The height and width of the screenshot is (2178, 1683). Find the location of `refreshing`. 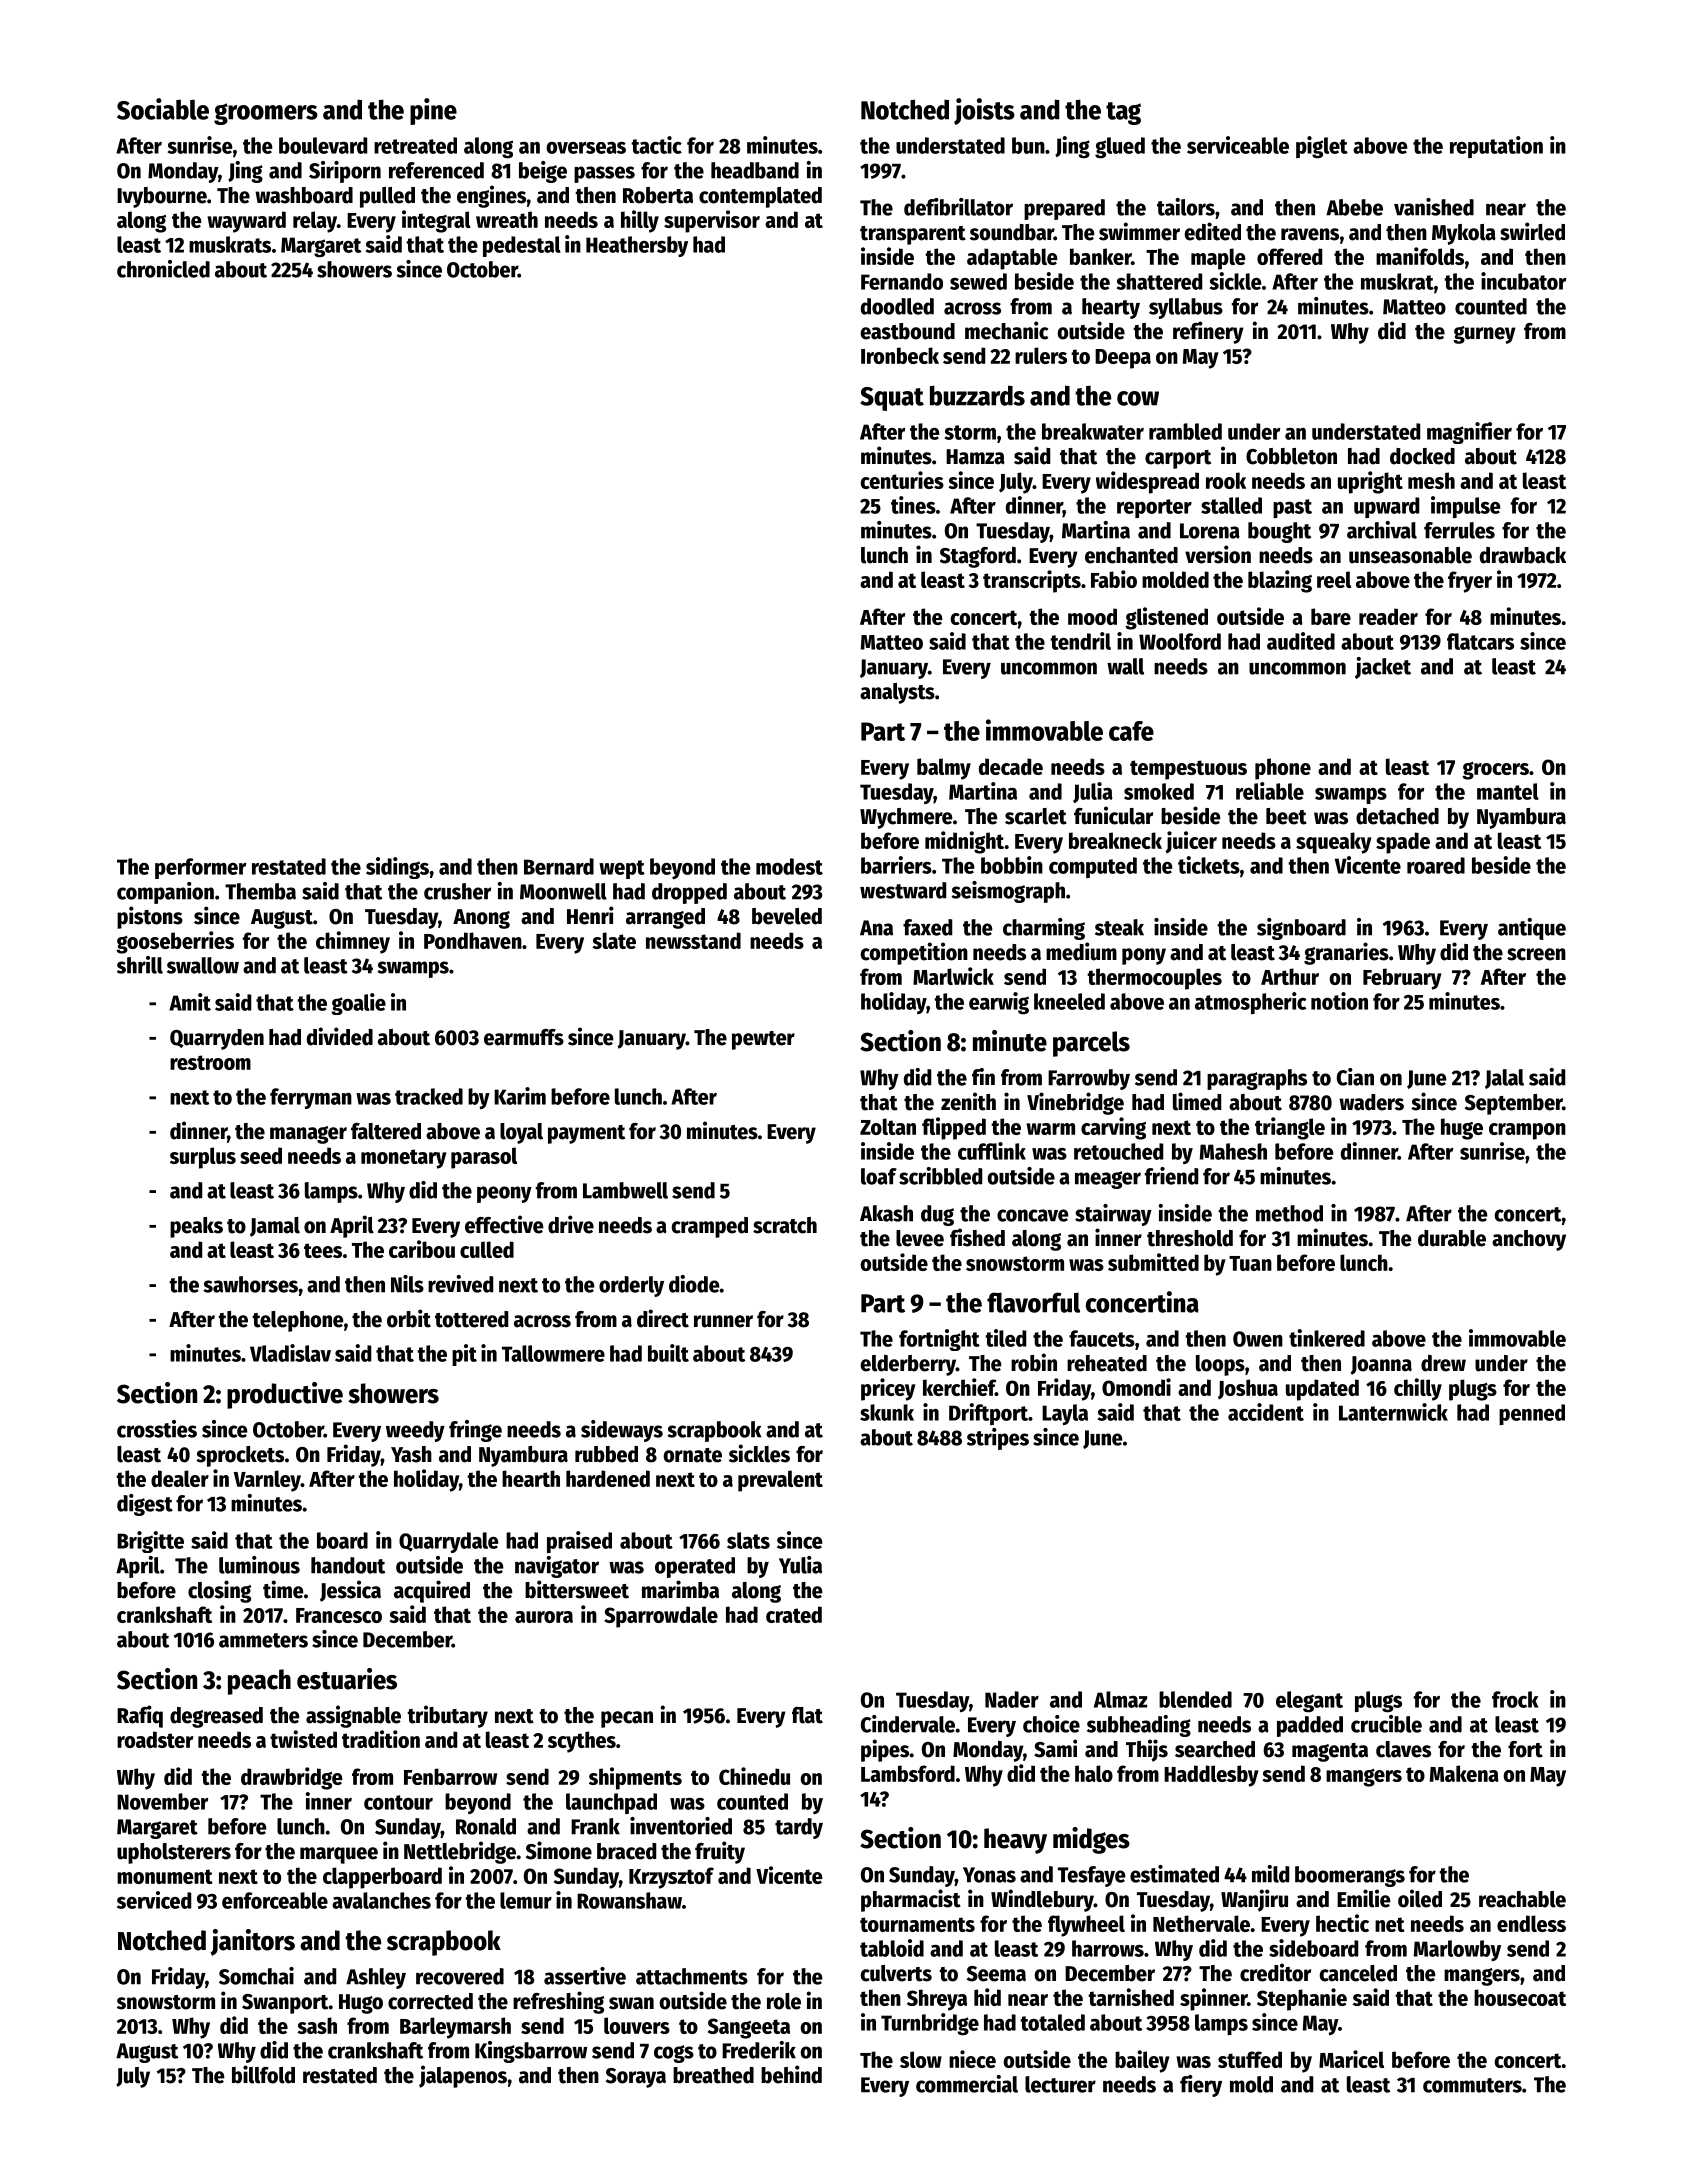

refreshing is located at coordinates (558, 2002).
